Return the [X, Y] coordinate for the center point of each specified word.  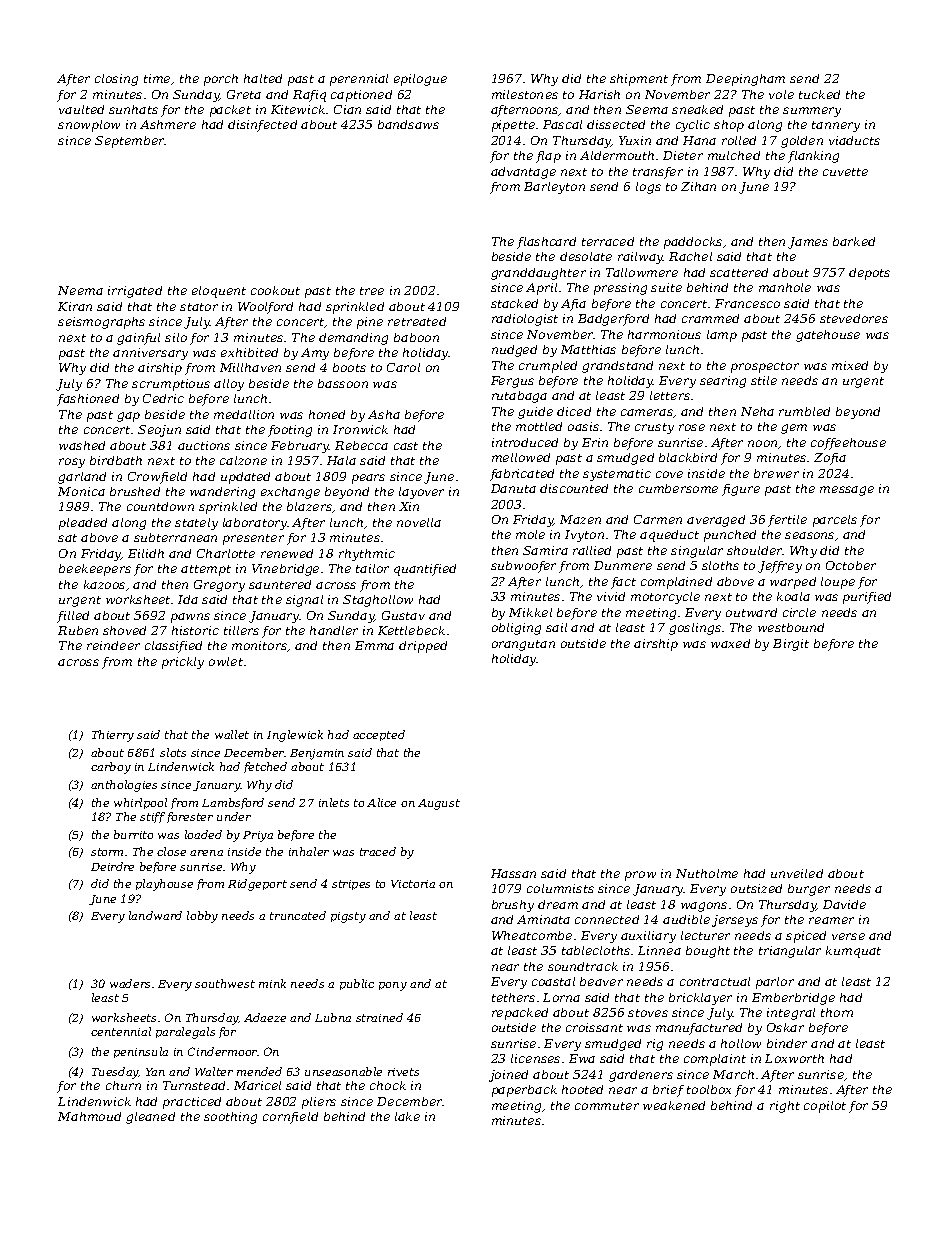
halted [263, 78]
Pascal [562, 124]
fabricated [522, 475]
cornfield [290, 1118]
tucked [819, 94]
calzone [243, 460]
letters [670, 395]
